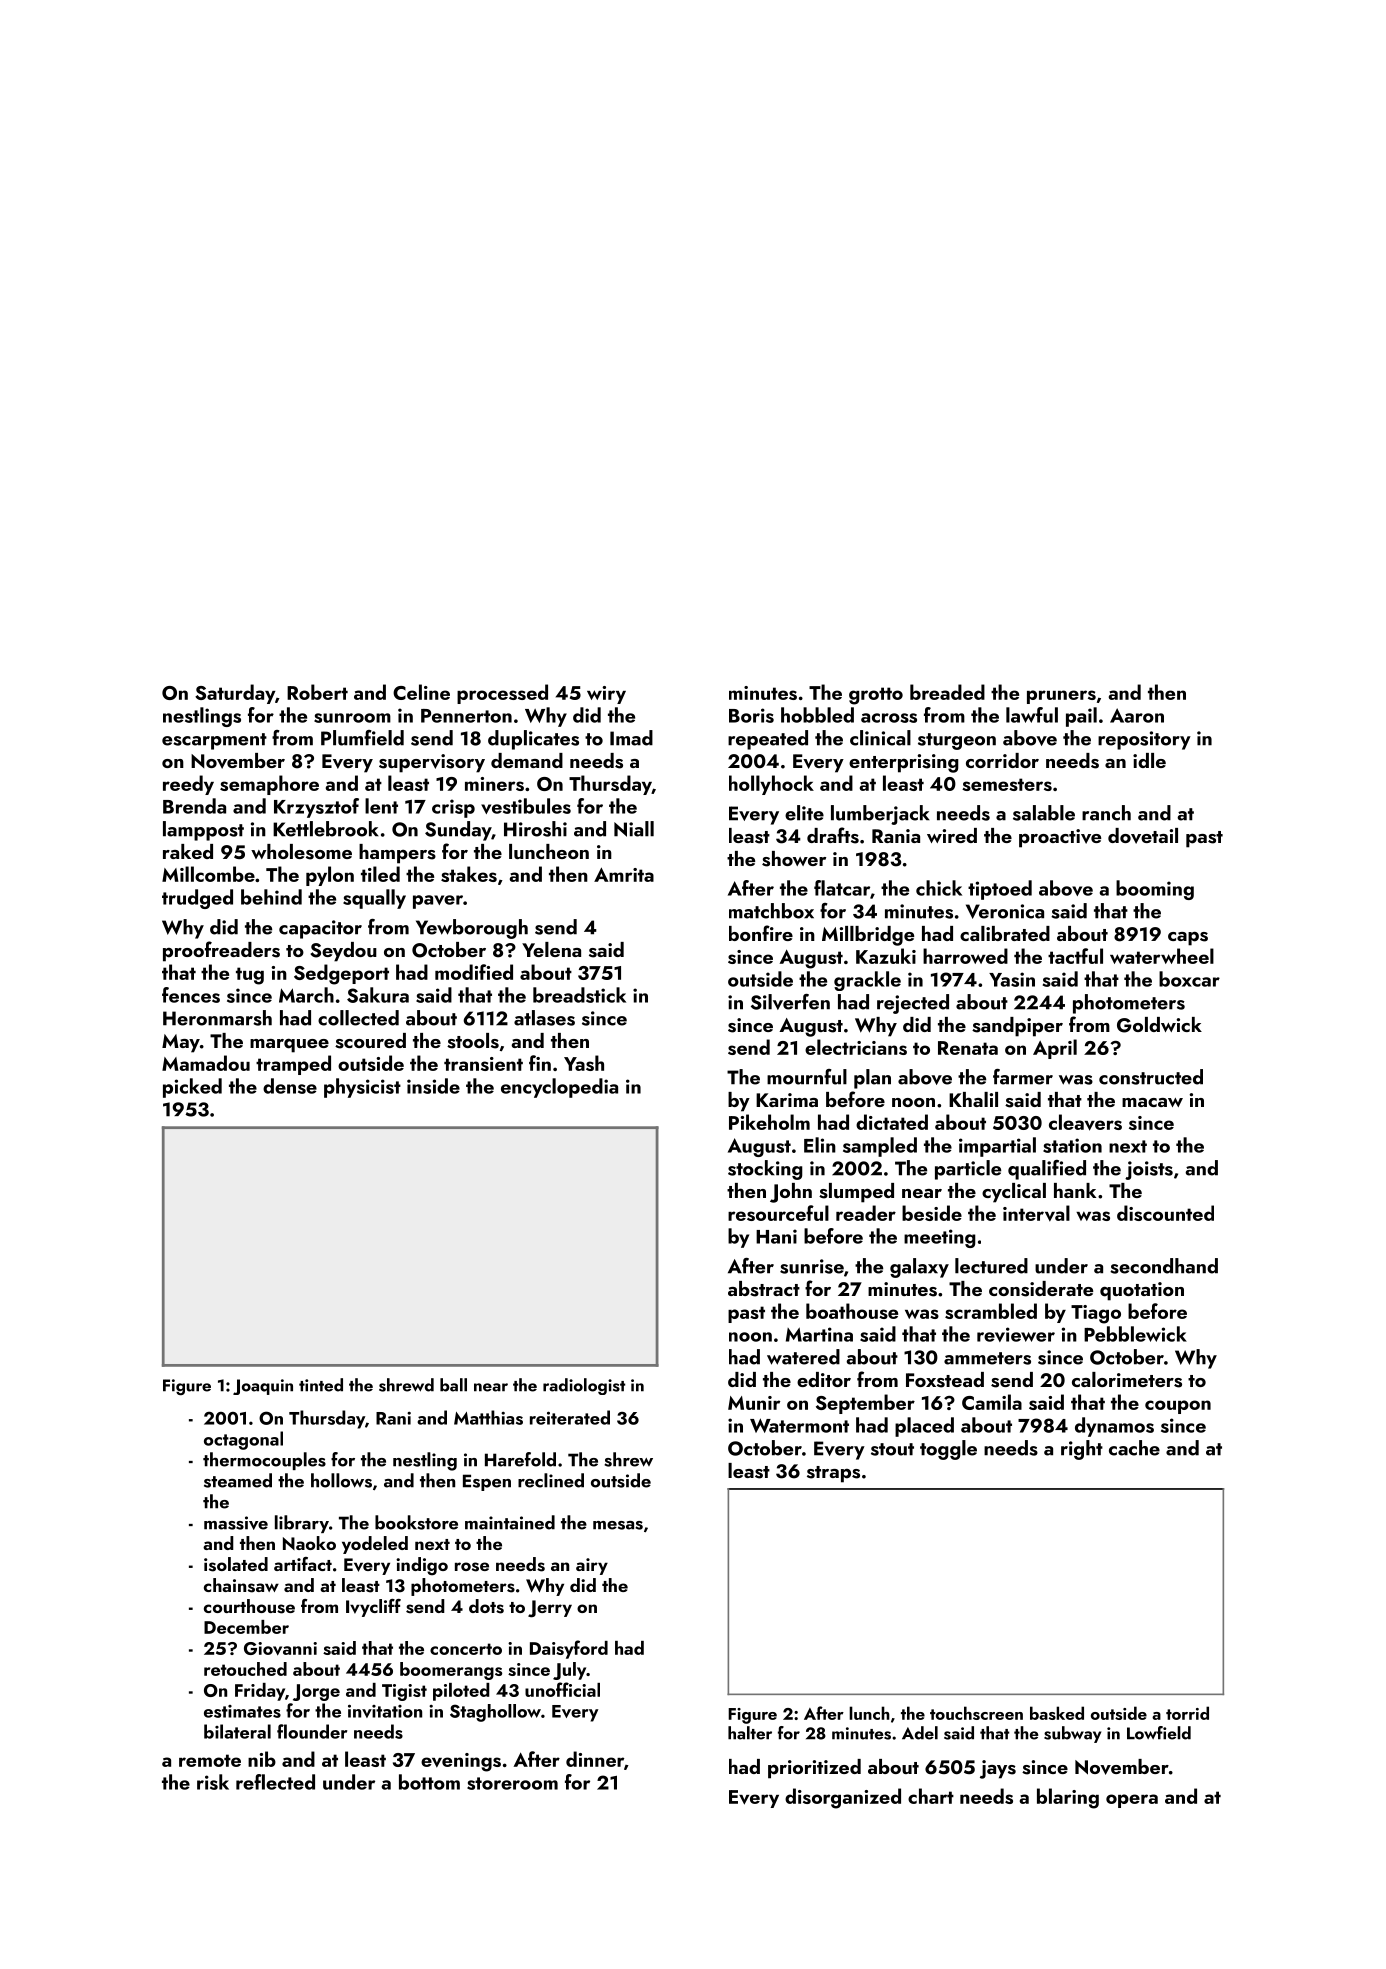  I want to click on idle, so click(1149, 760).
